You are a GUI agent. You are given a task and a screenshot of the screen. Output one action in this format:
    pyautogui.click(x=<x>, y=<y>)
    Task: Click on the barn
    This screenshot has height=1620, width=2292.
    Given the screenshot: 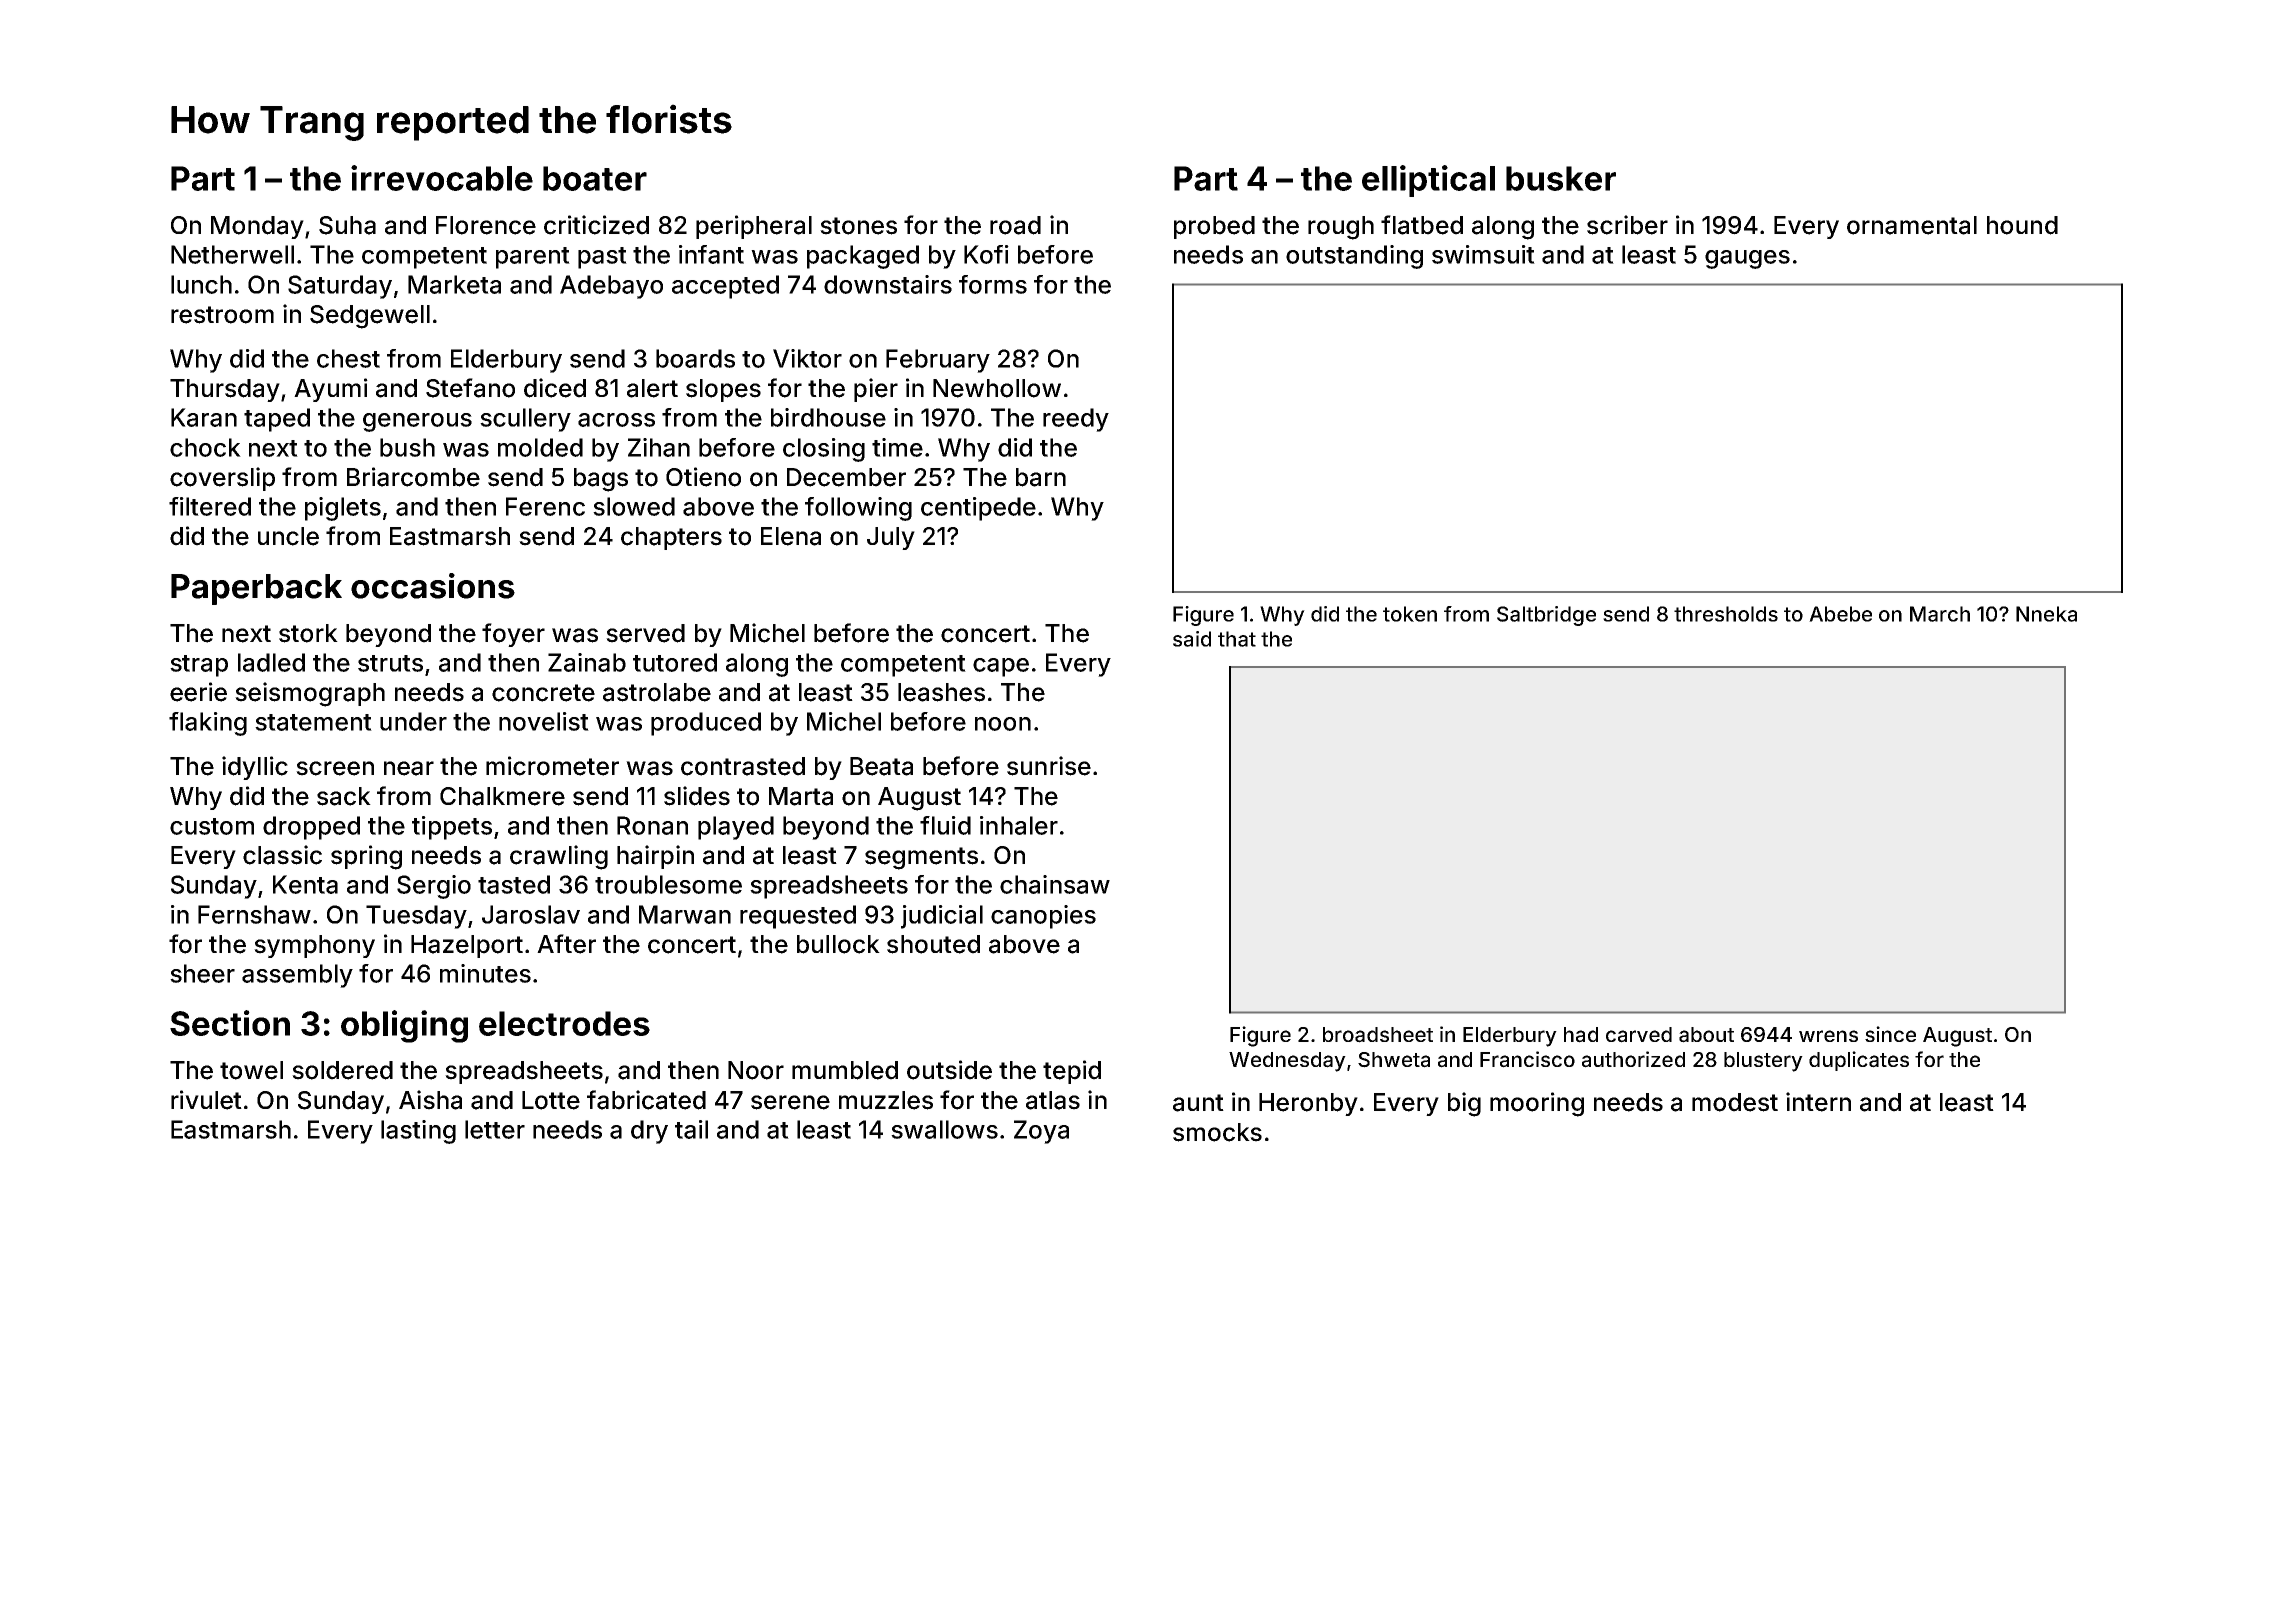 What is the action you would take?
    pyautogui.click(x=1041, y=477)
